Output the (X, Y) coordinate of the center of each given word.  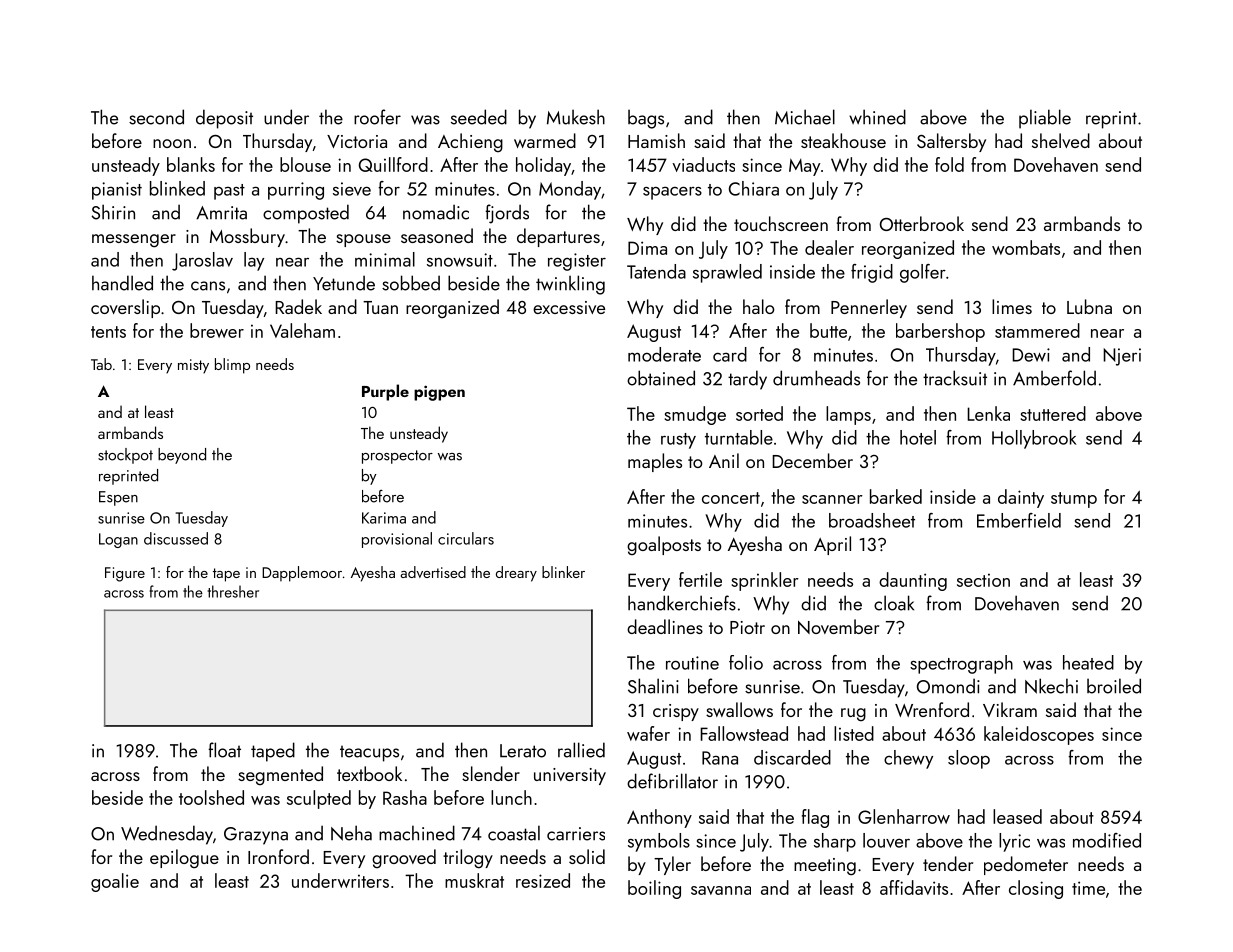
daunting (913, 581)
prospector (397, 457)
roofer (377, 117)
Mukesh (576, 117)
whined (877, 117)
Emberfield (1019, 520)
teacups (369, 754)
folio (746, 662)
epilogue (184, 859)
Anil (724, 460)
